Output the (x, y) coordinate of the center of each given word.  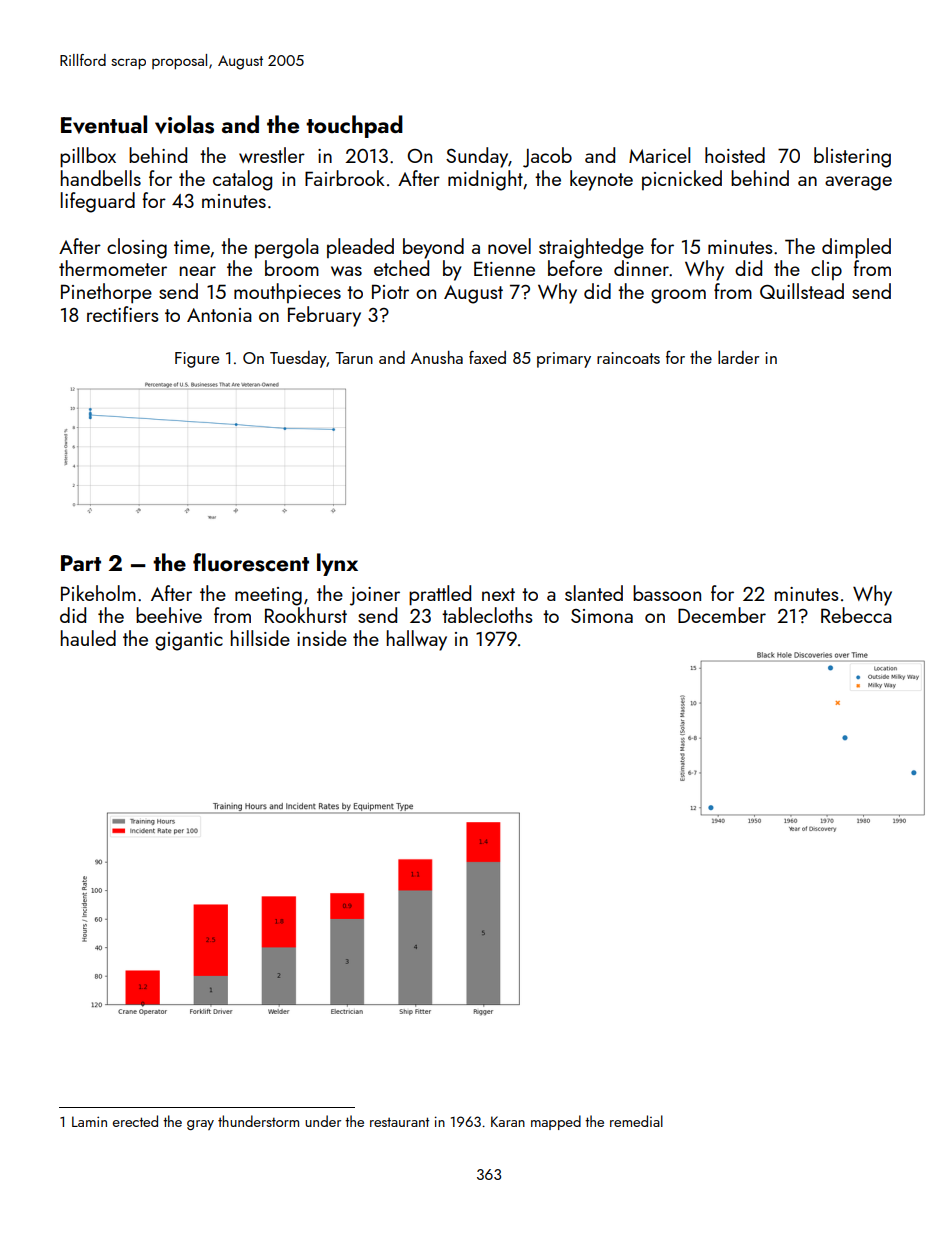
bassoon (667, 593)
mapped (556, 1122)
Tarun (354, 358)
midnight (485, 180)
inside (322, 638)
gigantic (189, 641)
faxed (487, 357)
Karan (508, 1121)
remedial (636, 1121)
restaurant (399, 1122)
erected (135, 1121)
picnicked (682, 180)
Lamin (89, 1121)
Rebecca (856, 615)
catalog (242, 180)
